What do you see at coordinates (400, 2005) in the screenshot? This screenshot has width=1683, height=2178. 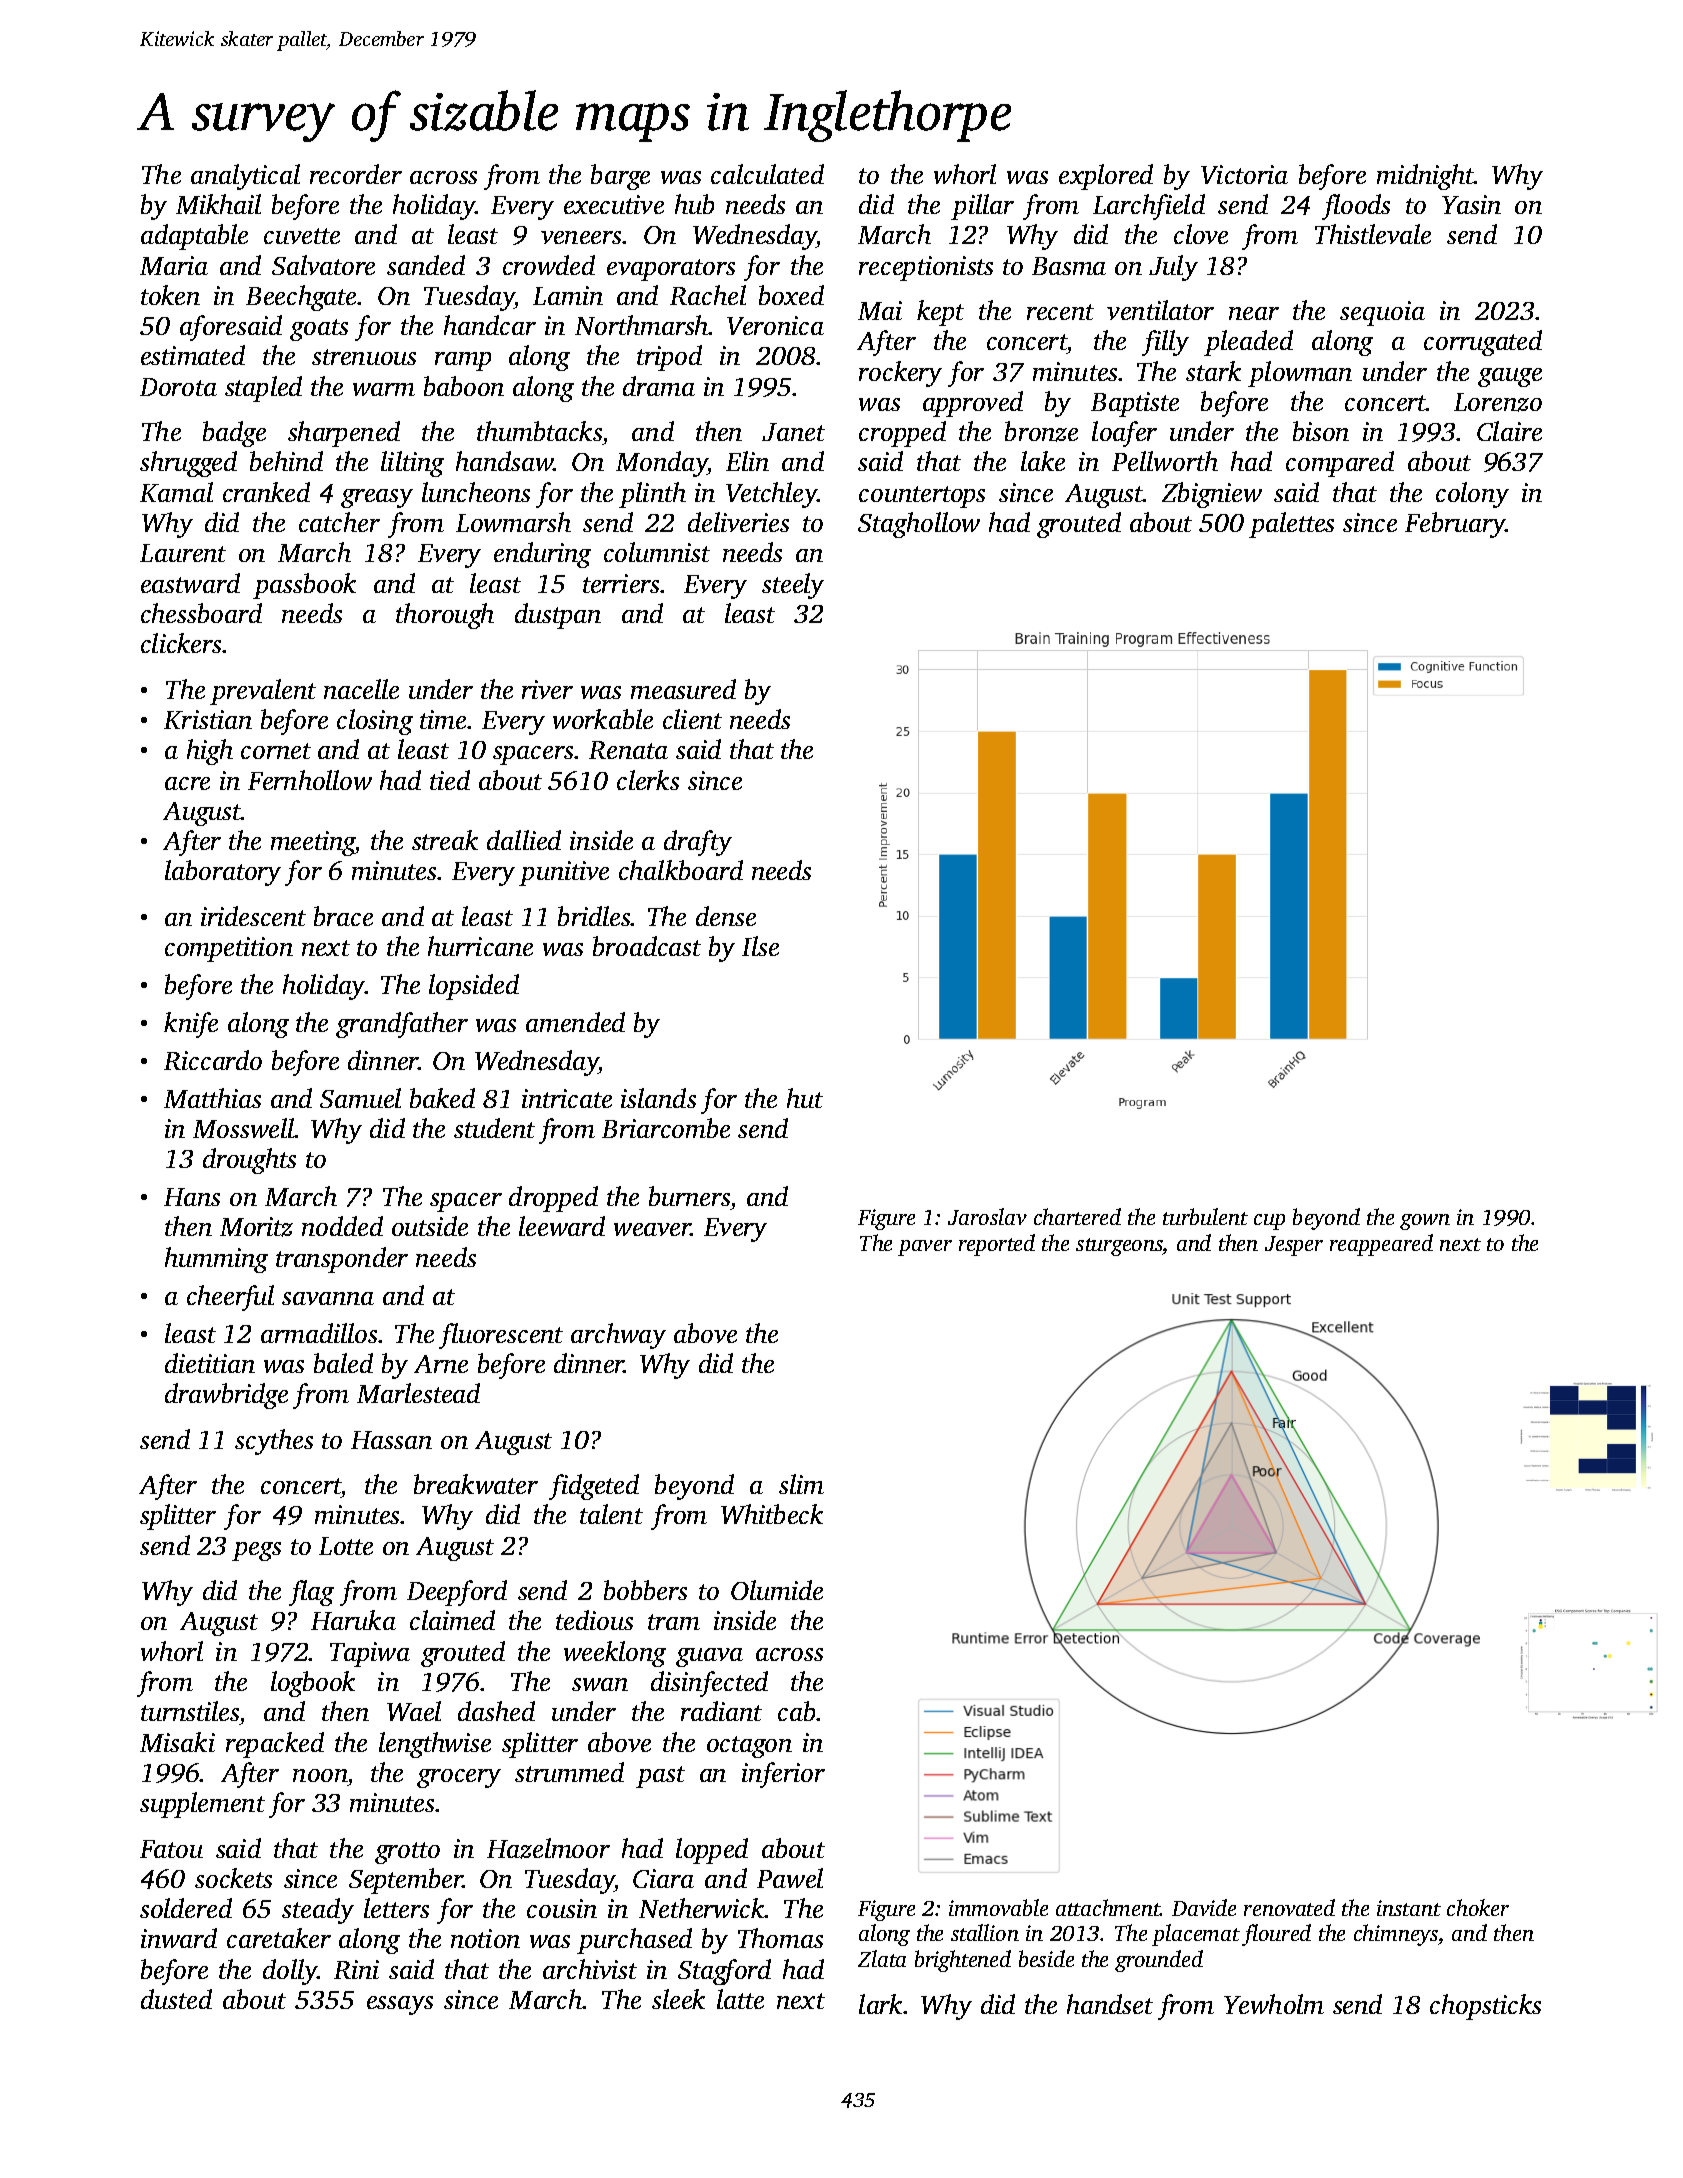 I see `essays` at bounding box center [400, 2005].
